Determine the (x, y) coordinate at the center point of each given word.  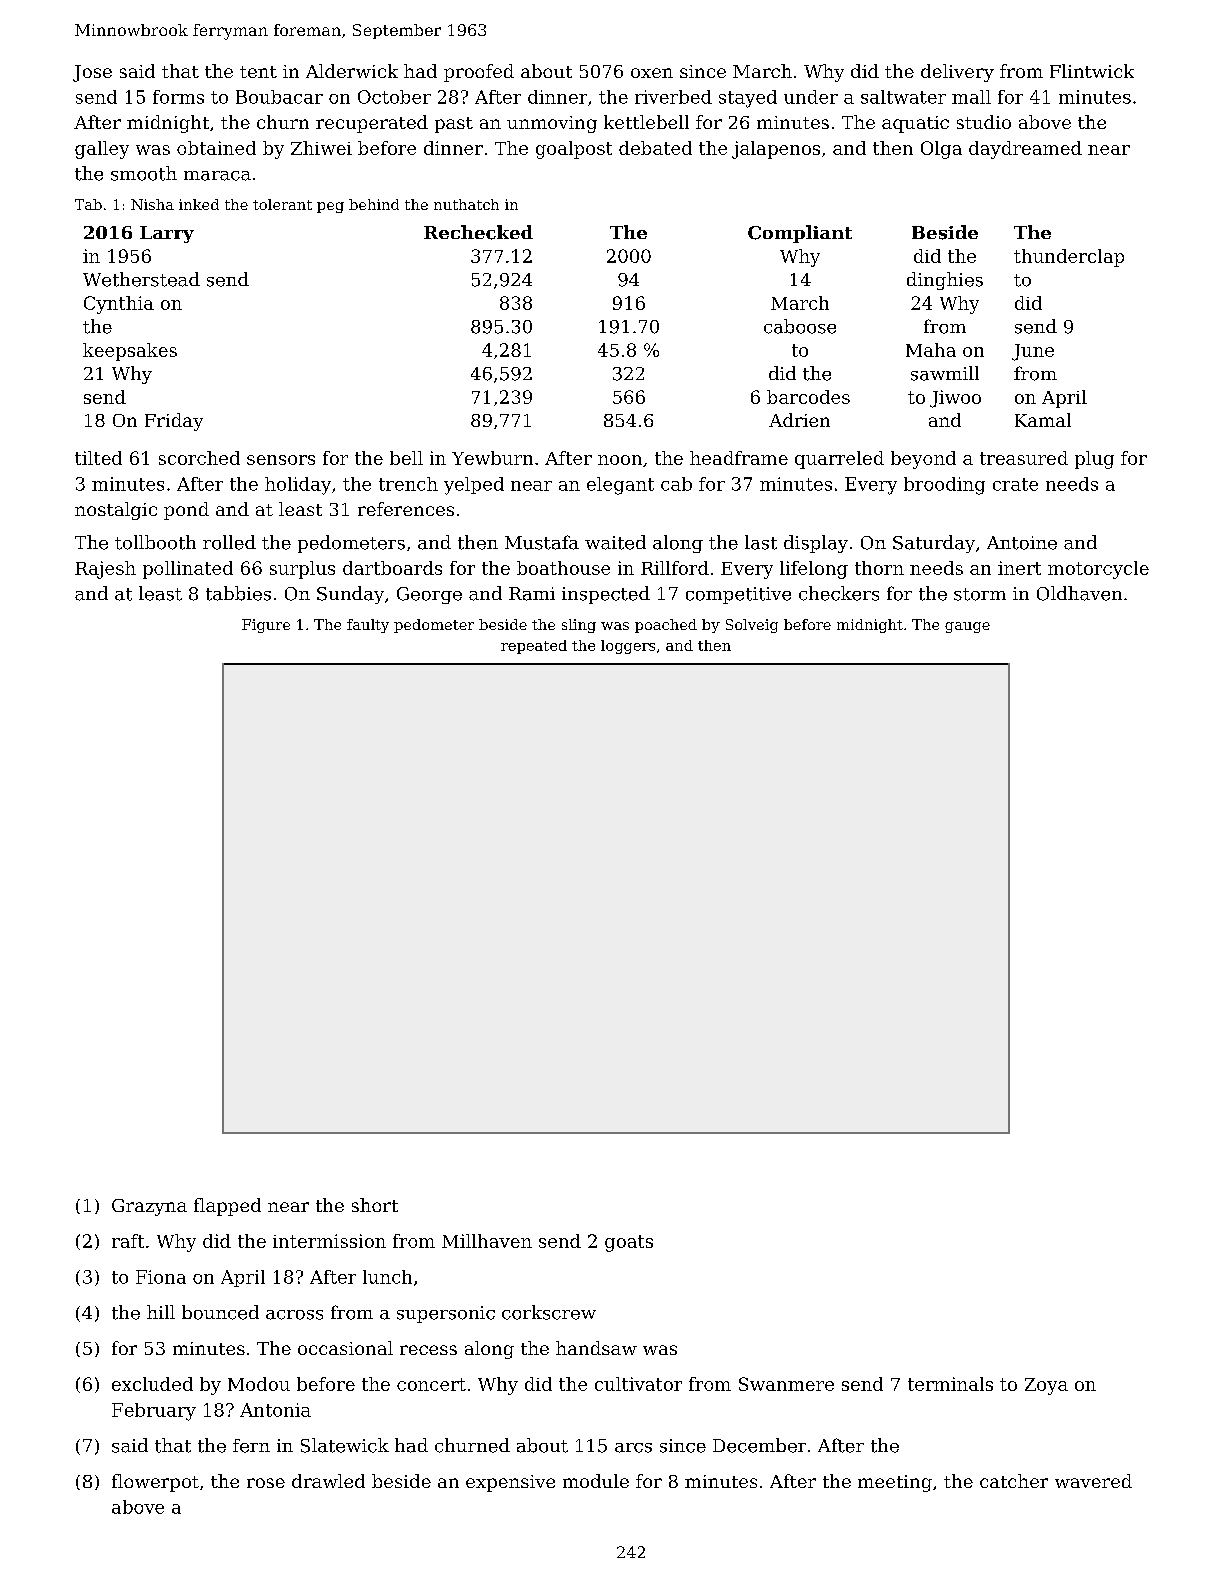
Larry (167, 234)
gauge (967, 627)
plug (1094, 460)
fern (251, 1446)
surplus (302, 570)
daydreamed (1025, 150)
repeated (534, 647)
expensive (510, 1483)
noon (620, 460)
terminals (950, 1384)
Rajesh (105, 570)
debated (655, 148)
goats (629, 1243)
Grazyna (149, 1207)
